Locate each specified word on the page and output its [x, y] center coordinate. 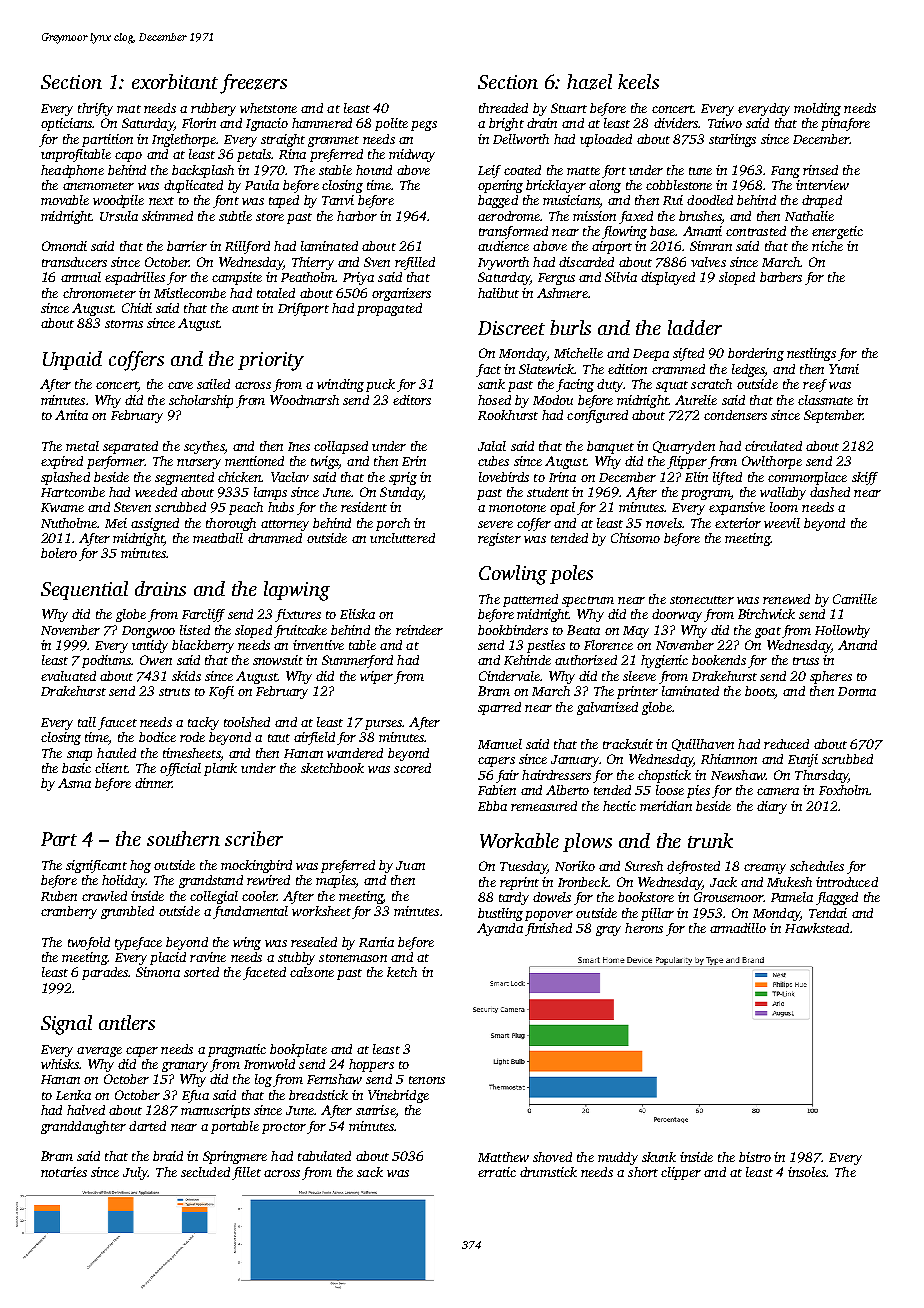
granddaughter [83, 1127]
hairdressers [556, 775]
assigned [155, 524]
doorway [677, 615]
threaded [503, 108]
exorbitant [175, 81]
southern [183, 838]
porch [393, 524]
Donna [857, 691]
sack [370, 1172]
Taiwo [725, 123]
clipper [681, 1173]
